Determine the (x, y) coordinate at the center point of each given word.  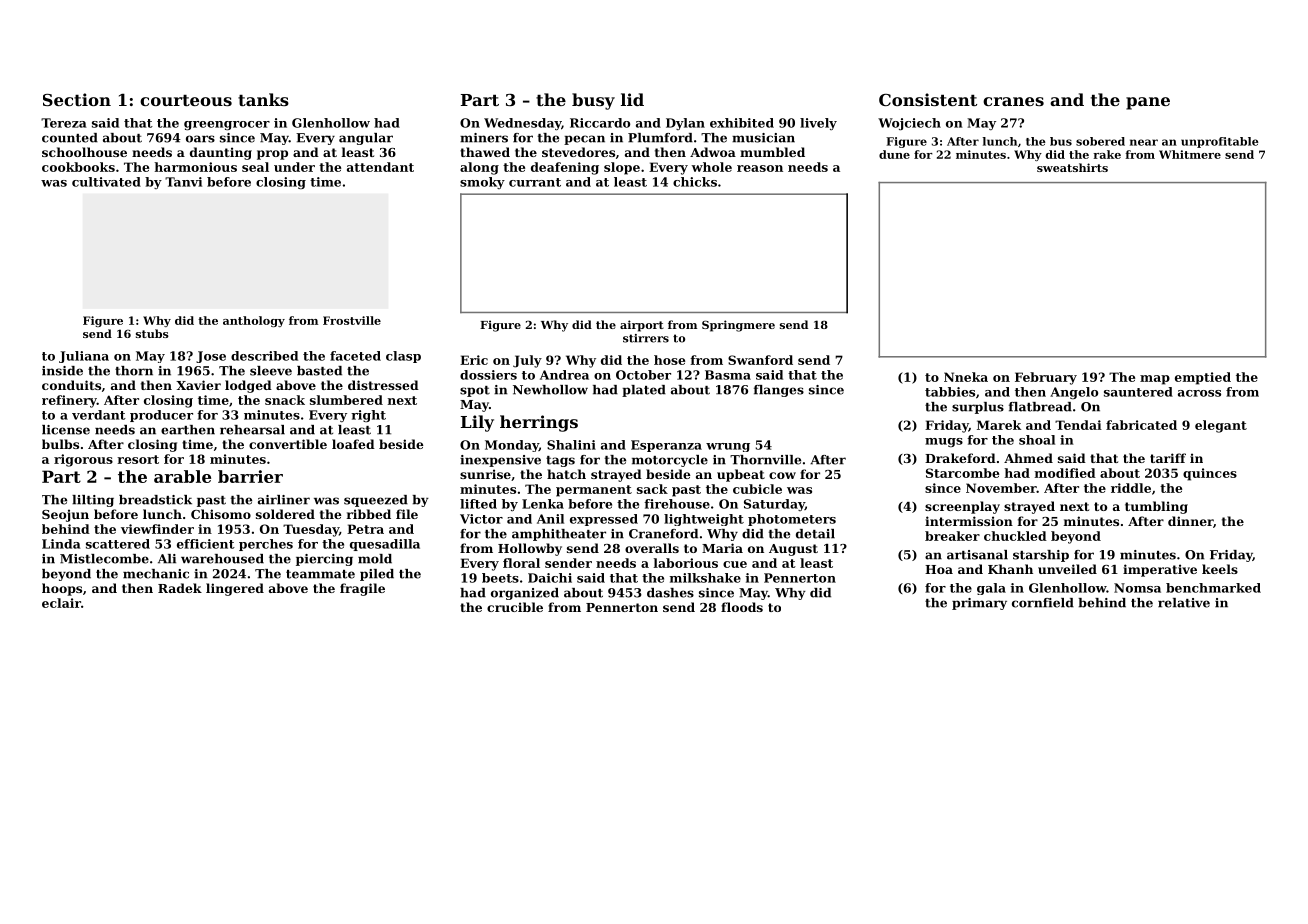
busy (593, 101)
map (1155, 380)
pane (1148, 103)
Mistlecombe (104, 559)
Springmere (738, 326)
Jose (211, 357)
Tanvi (183, 182)
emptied (1203, 378)
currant (535, 182)
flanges (779, 391)
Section (77, 99)
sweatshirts (1072, 167)
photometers (792, 520)
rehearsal (252, 430)
